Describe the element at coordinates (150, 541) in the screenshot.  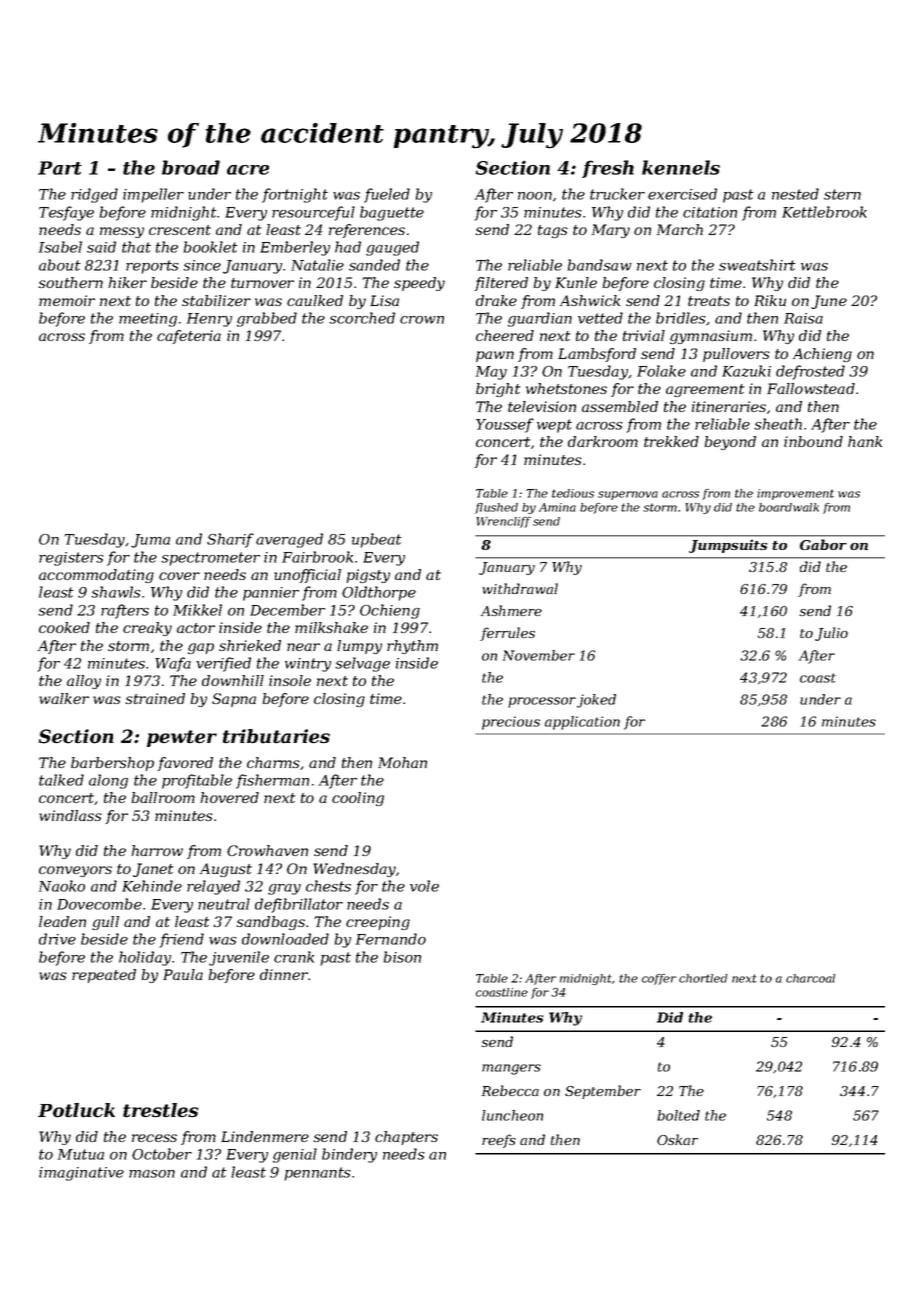
I see `Juma` at that location.
